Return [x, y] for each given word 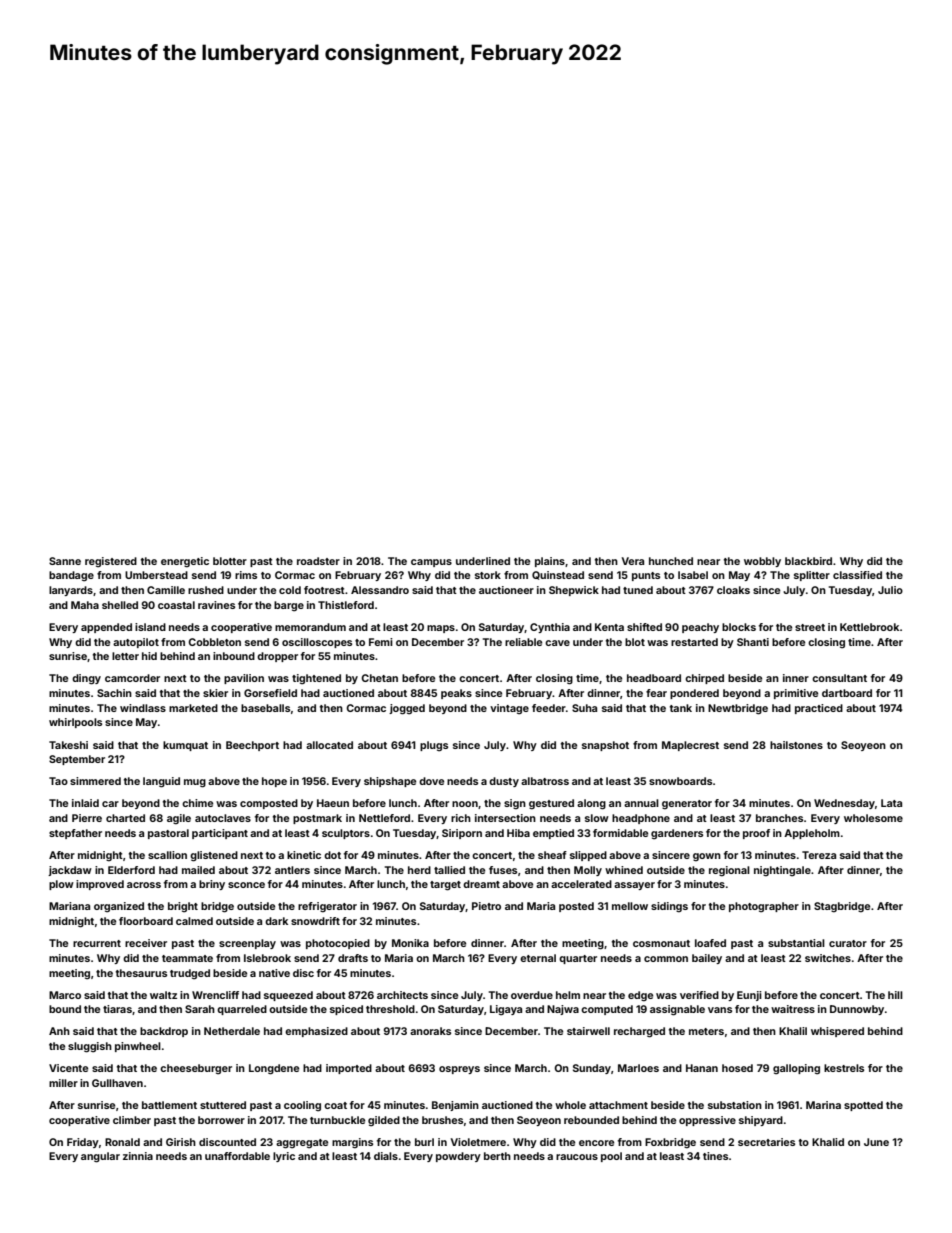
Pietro [486, 906]
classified [857, 575]
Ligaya [506, 1010]
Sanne [65, 561]
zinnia [138, 1156]
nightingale [782, 871]
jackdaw [70, 871]
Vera [633, 561]
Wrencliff [215, 995]
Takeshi [68, 745]
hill [895, 995]
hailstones [796, 745]
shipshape [390, 782]
